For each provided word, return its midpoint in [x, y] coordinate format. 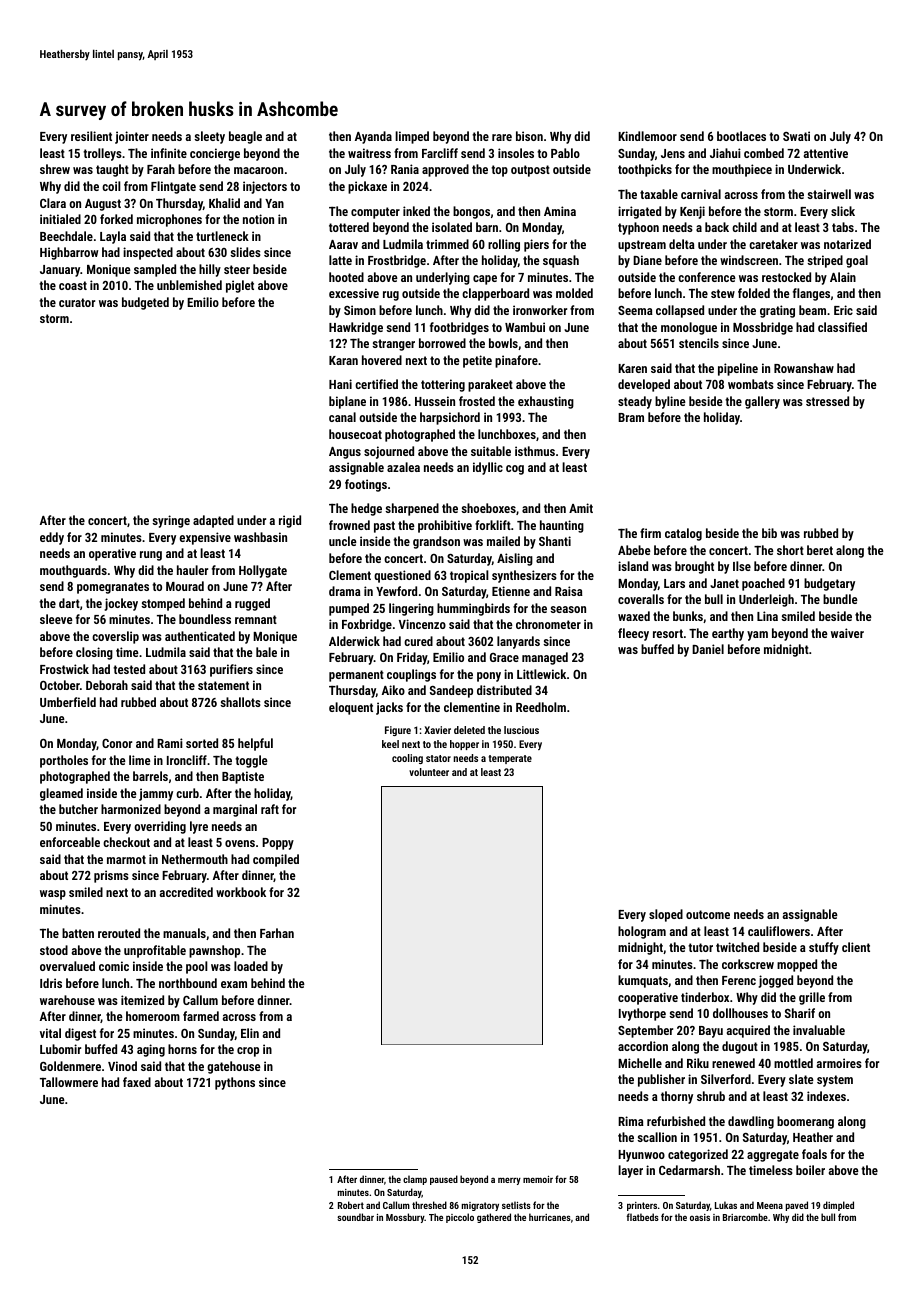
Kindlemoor [647, 136]
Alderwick [354, 641]
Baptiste [243, 777]
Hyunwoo [641, 1156]
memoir [538, 1179]
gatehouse [234, 1067]
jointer [132, 137]
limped [412, 137]
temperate [510, 759]
